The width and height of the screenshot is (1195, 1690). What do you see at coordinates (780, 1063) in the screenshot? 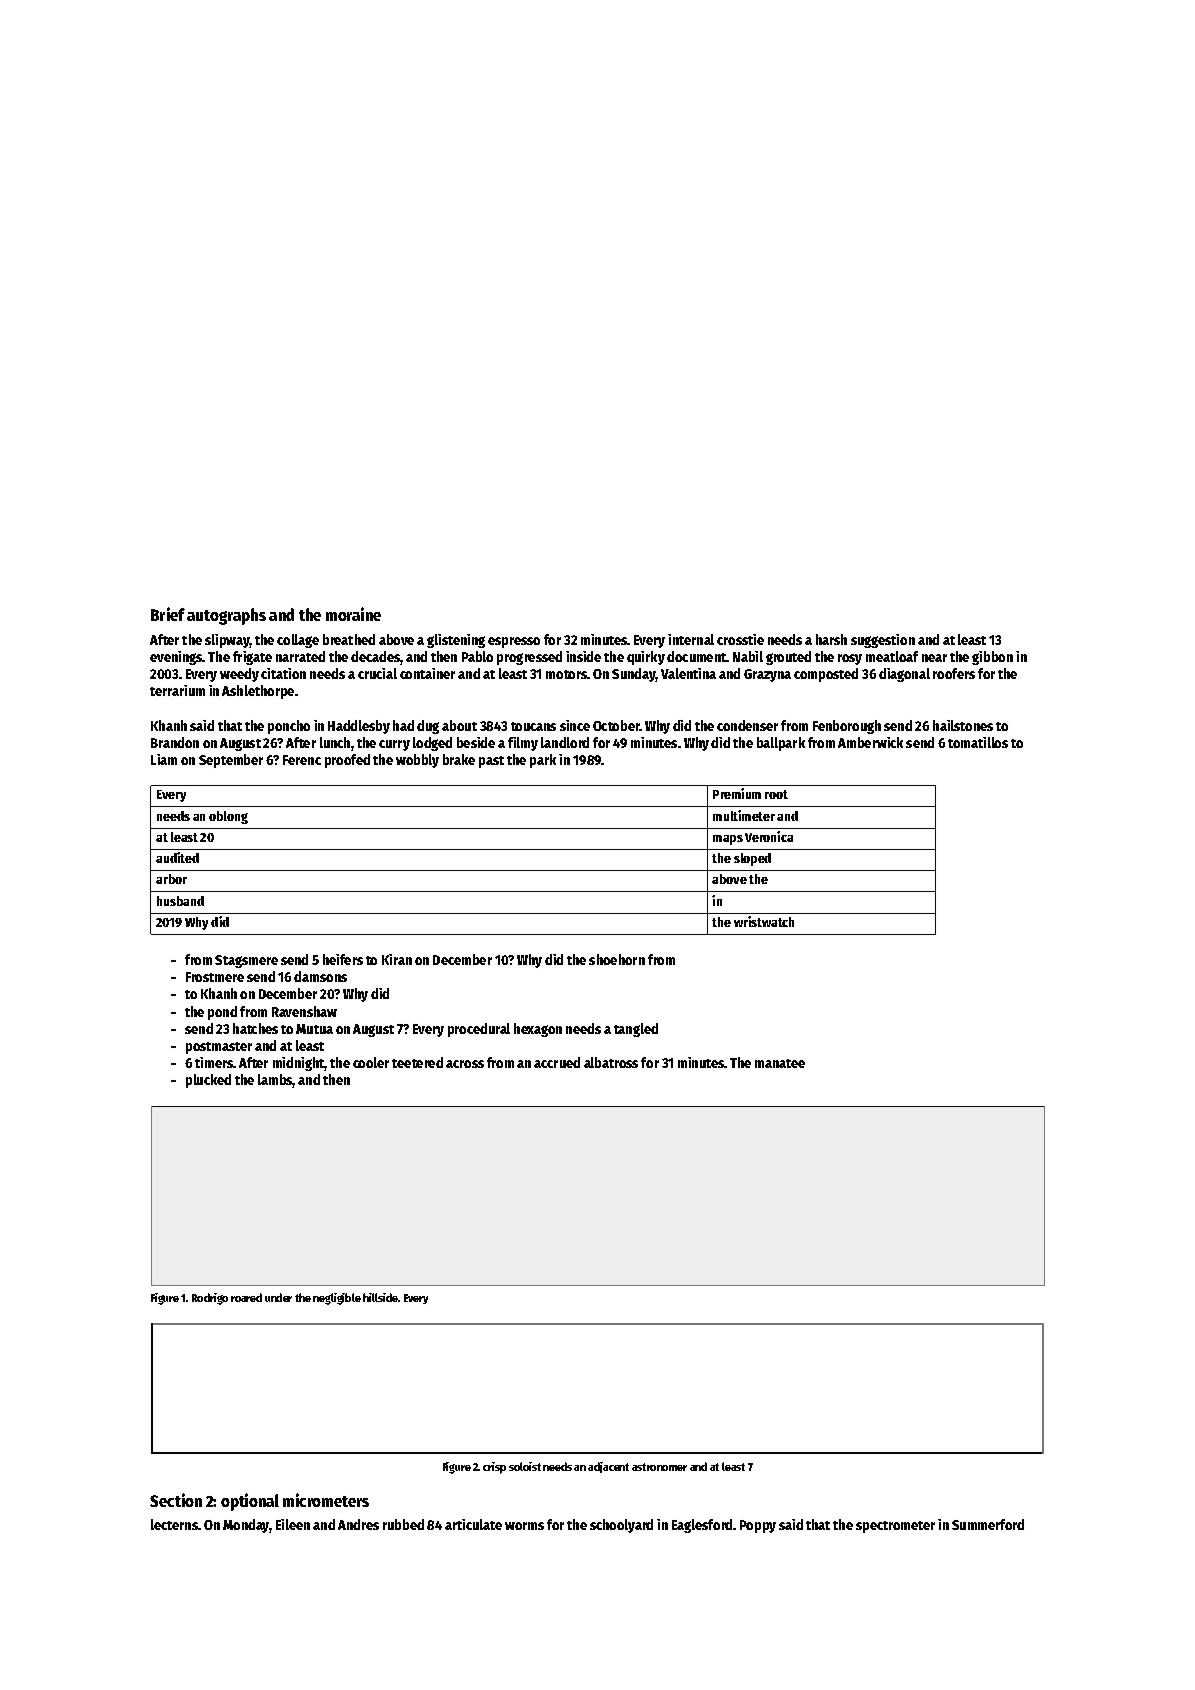
I see `manatee` at bounding box center [780, 1063].
